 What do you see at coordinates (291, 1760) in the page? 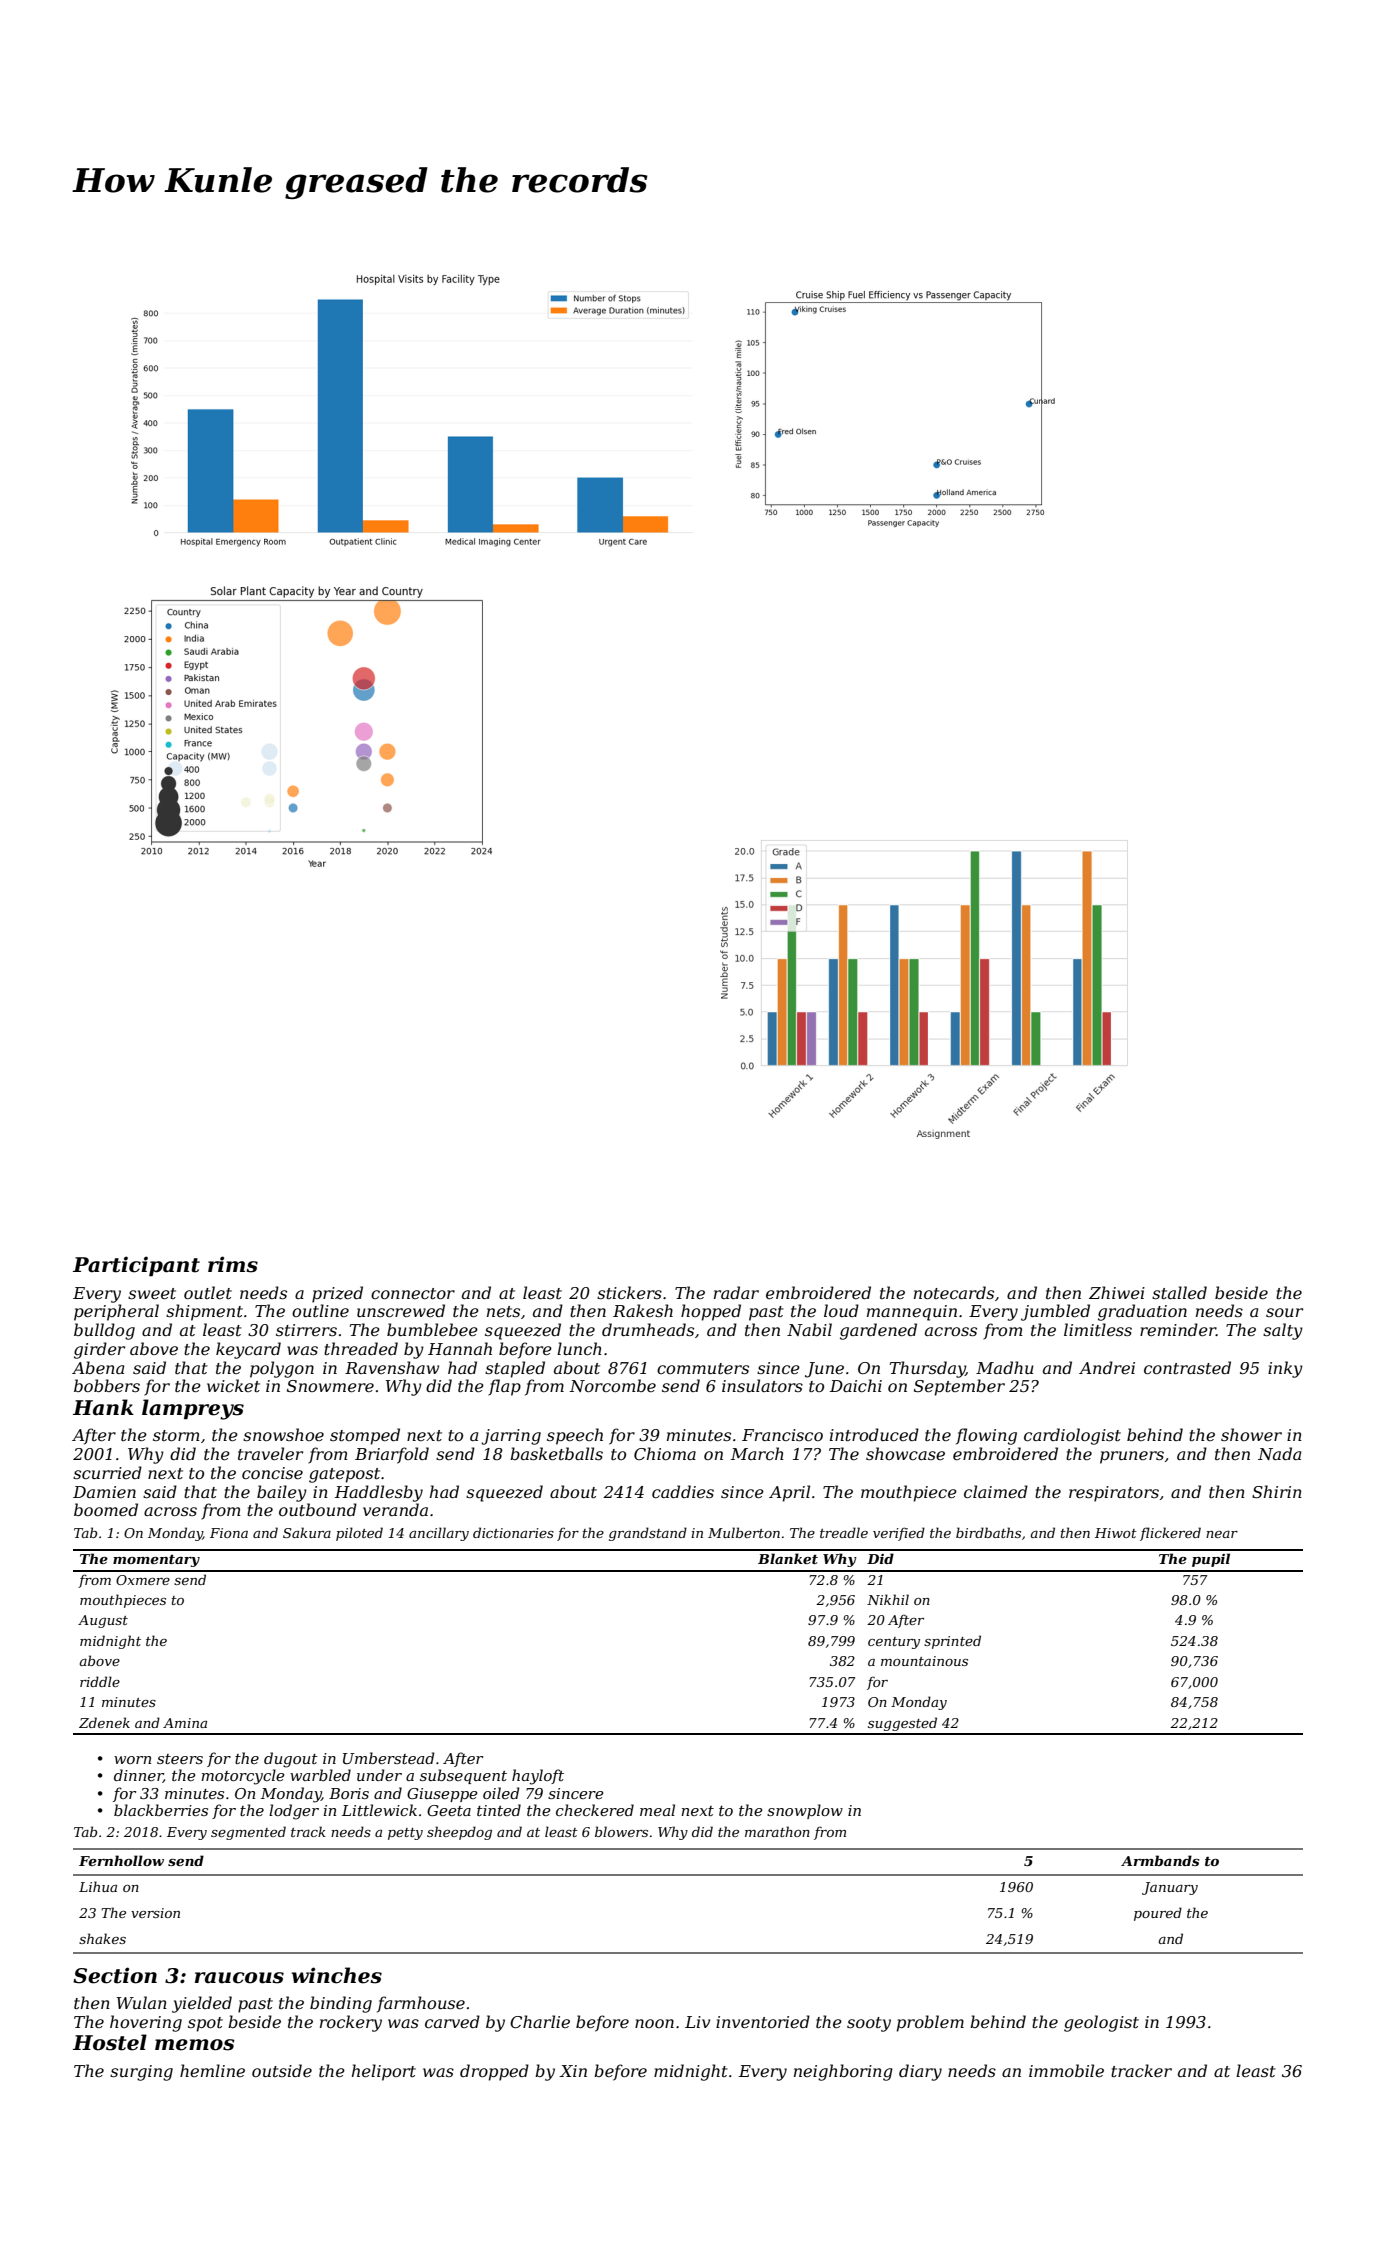
I see `dugout` at bounding box center [291, 1760].
